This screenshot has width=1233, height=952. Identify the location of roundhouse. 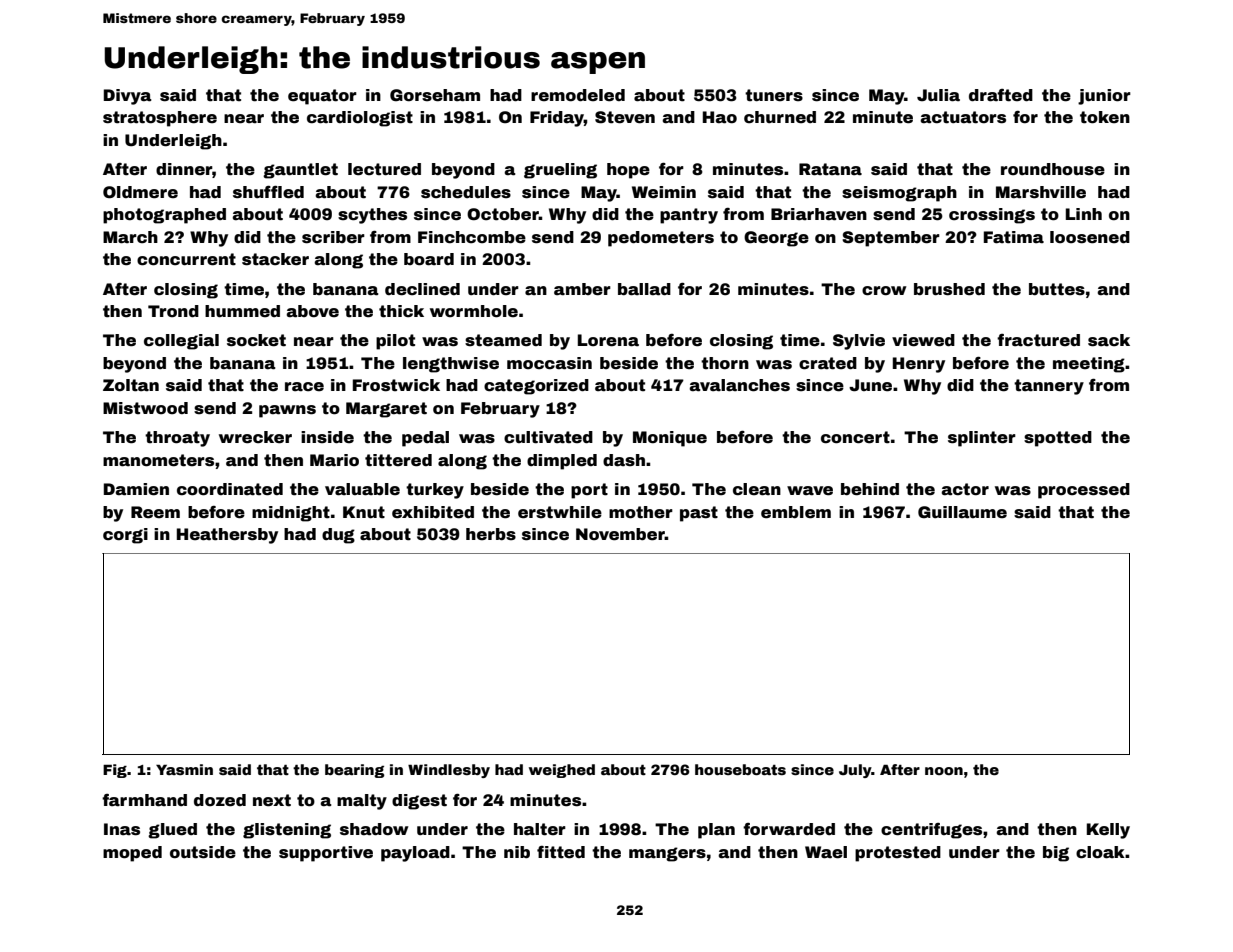
(1053, 169).
